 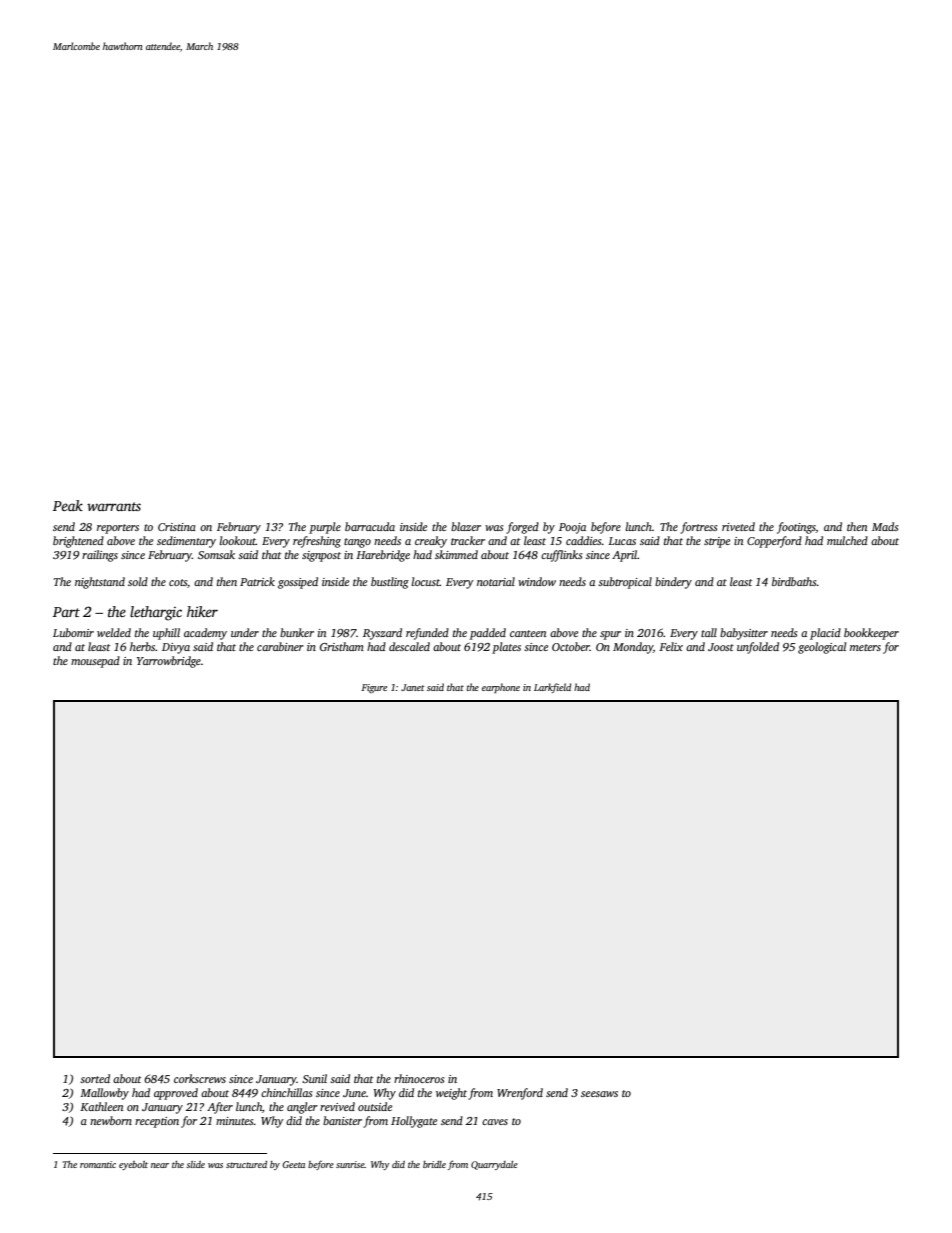 What do you see at coordinates (95, 1078) in the screenshot?
I see `sorted` at bounding box center [95, 1078].
